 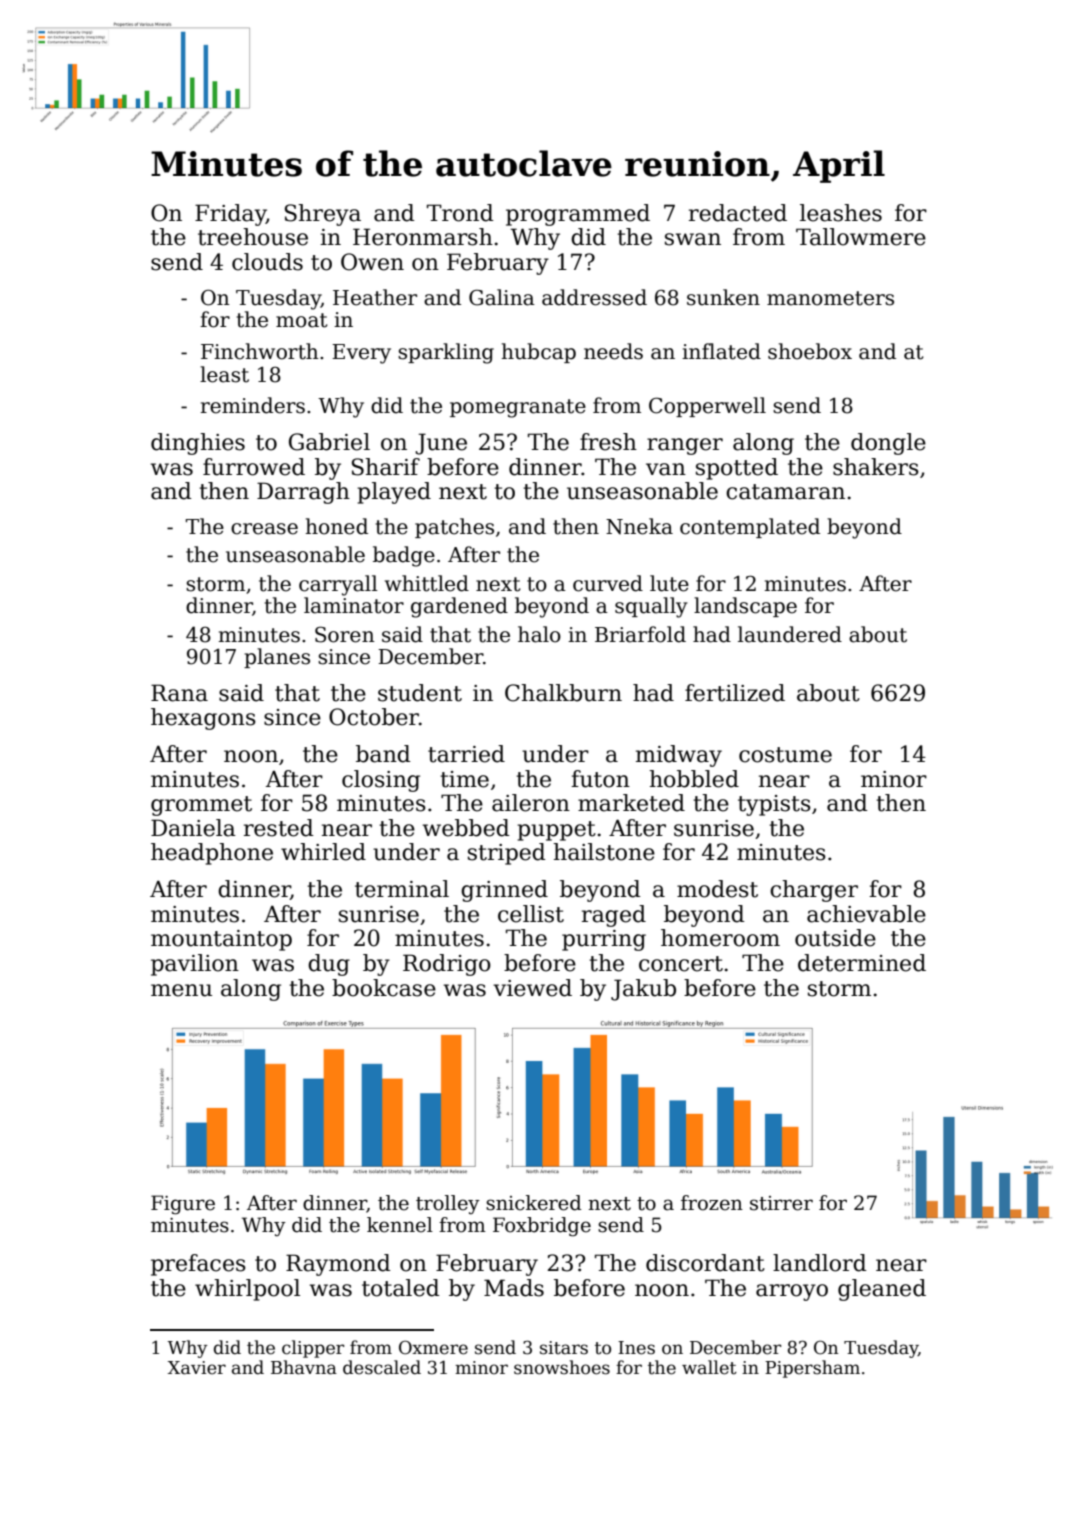 What do you see at coordinates (201, 806) in the image?
I see `grommet` at bounding box center [201, 806].
